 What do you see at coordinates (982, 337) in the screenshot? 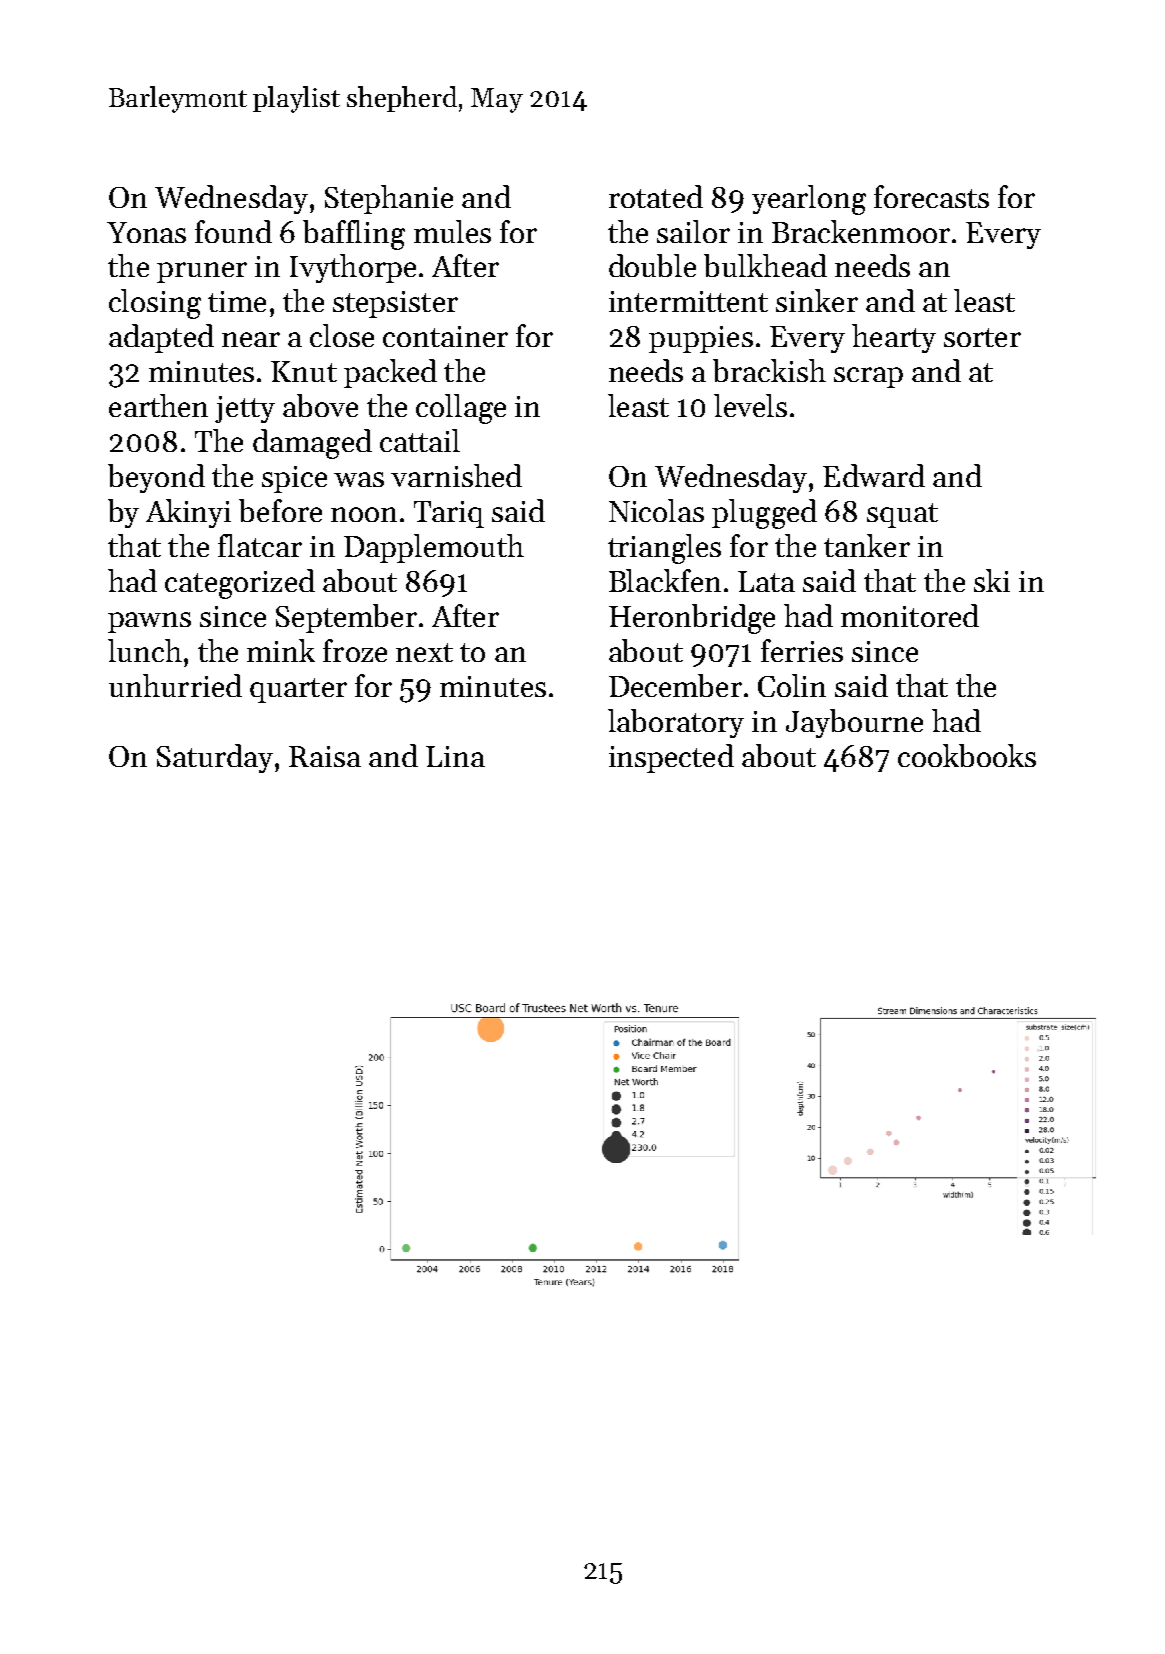
I see `sorter` at bounding box center [982, 337].
